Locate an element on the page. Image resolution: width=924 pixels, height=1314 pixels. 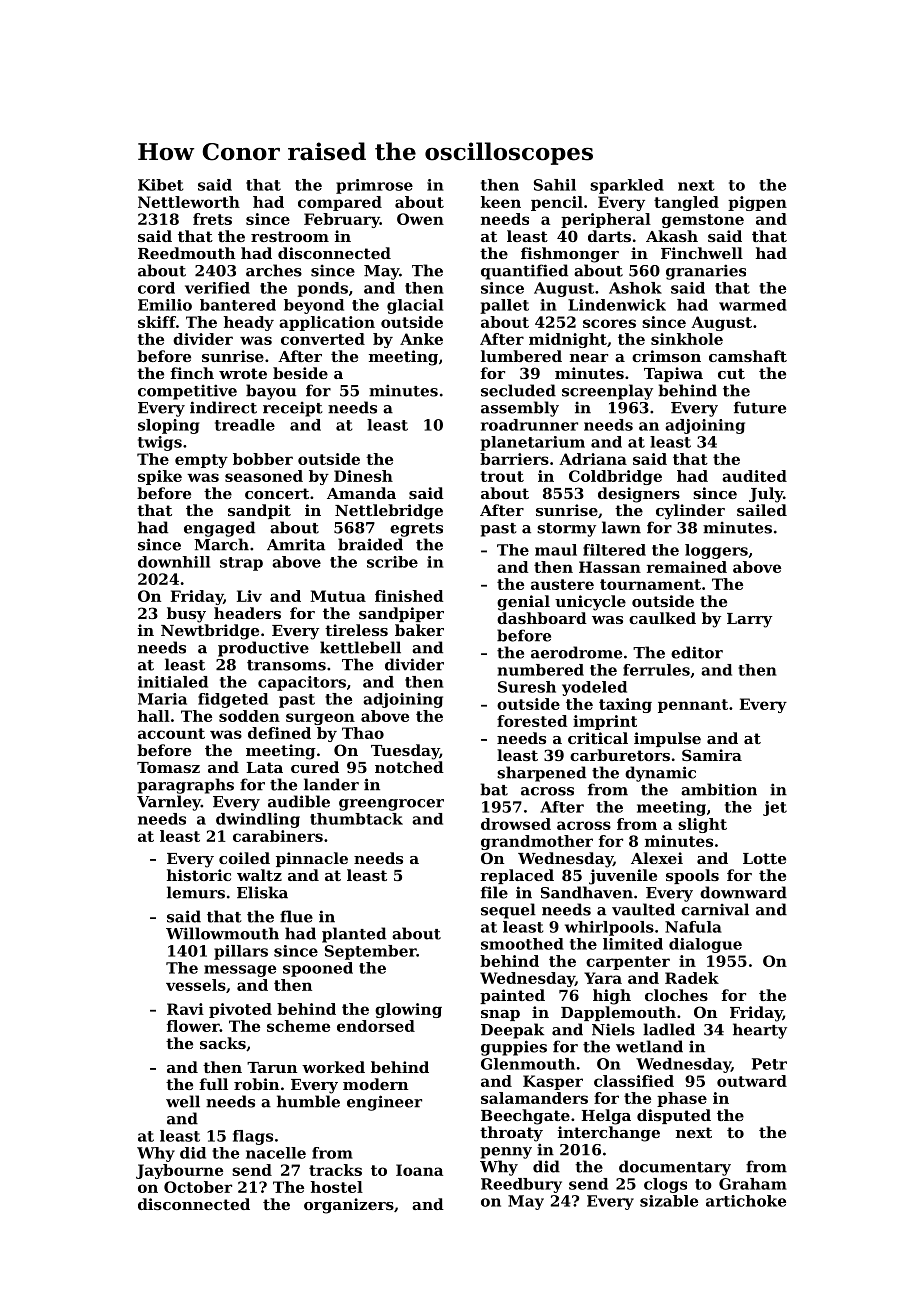
Eliska is located at coordinates (262, 892).
